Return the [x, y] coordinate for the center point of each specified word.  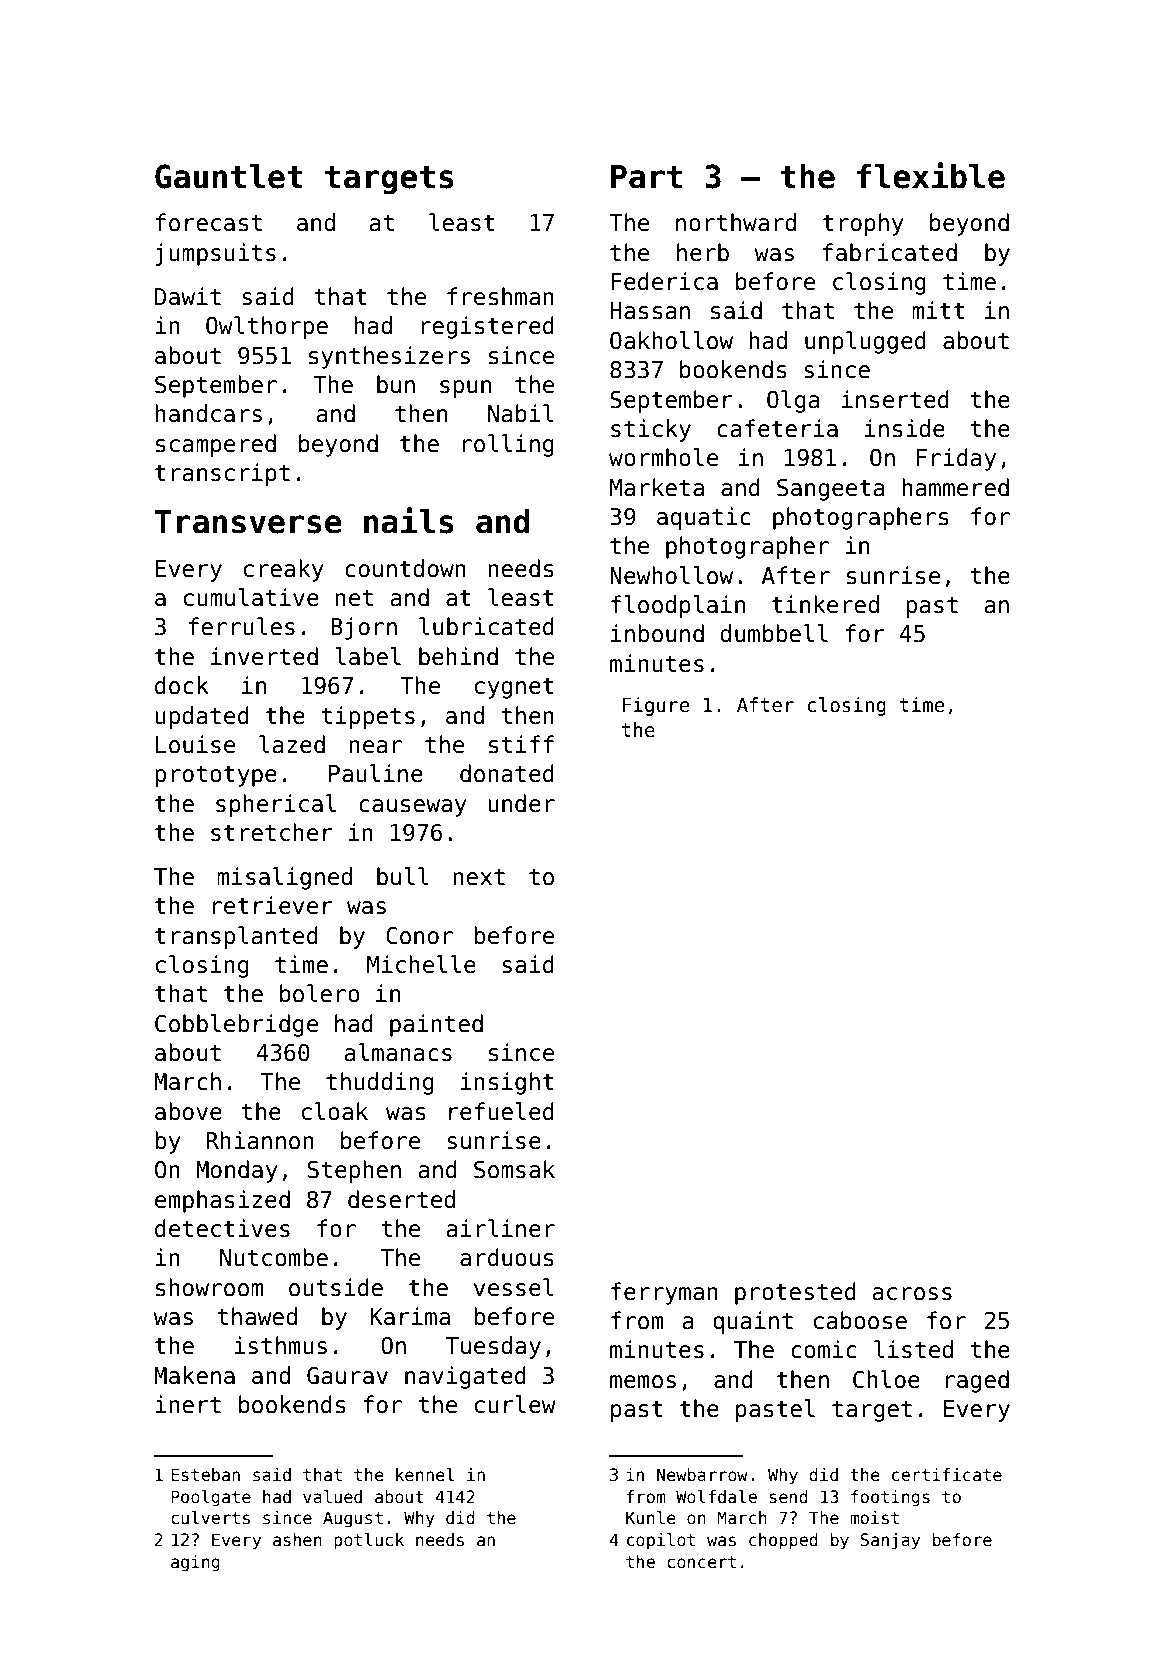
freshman [500, 296]
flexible [931, 175]
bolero [320, 993]
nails [409, 520]
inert [188, 1404]
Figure [656, 706]
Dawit [188, 296]
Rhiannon [260, 1140]
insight [507, 1083]
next [479, 877]
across [912, 1294]
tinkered [825, 604]
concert [701, 1562]
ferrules [242, 626]
